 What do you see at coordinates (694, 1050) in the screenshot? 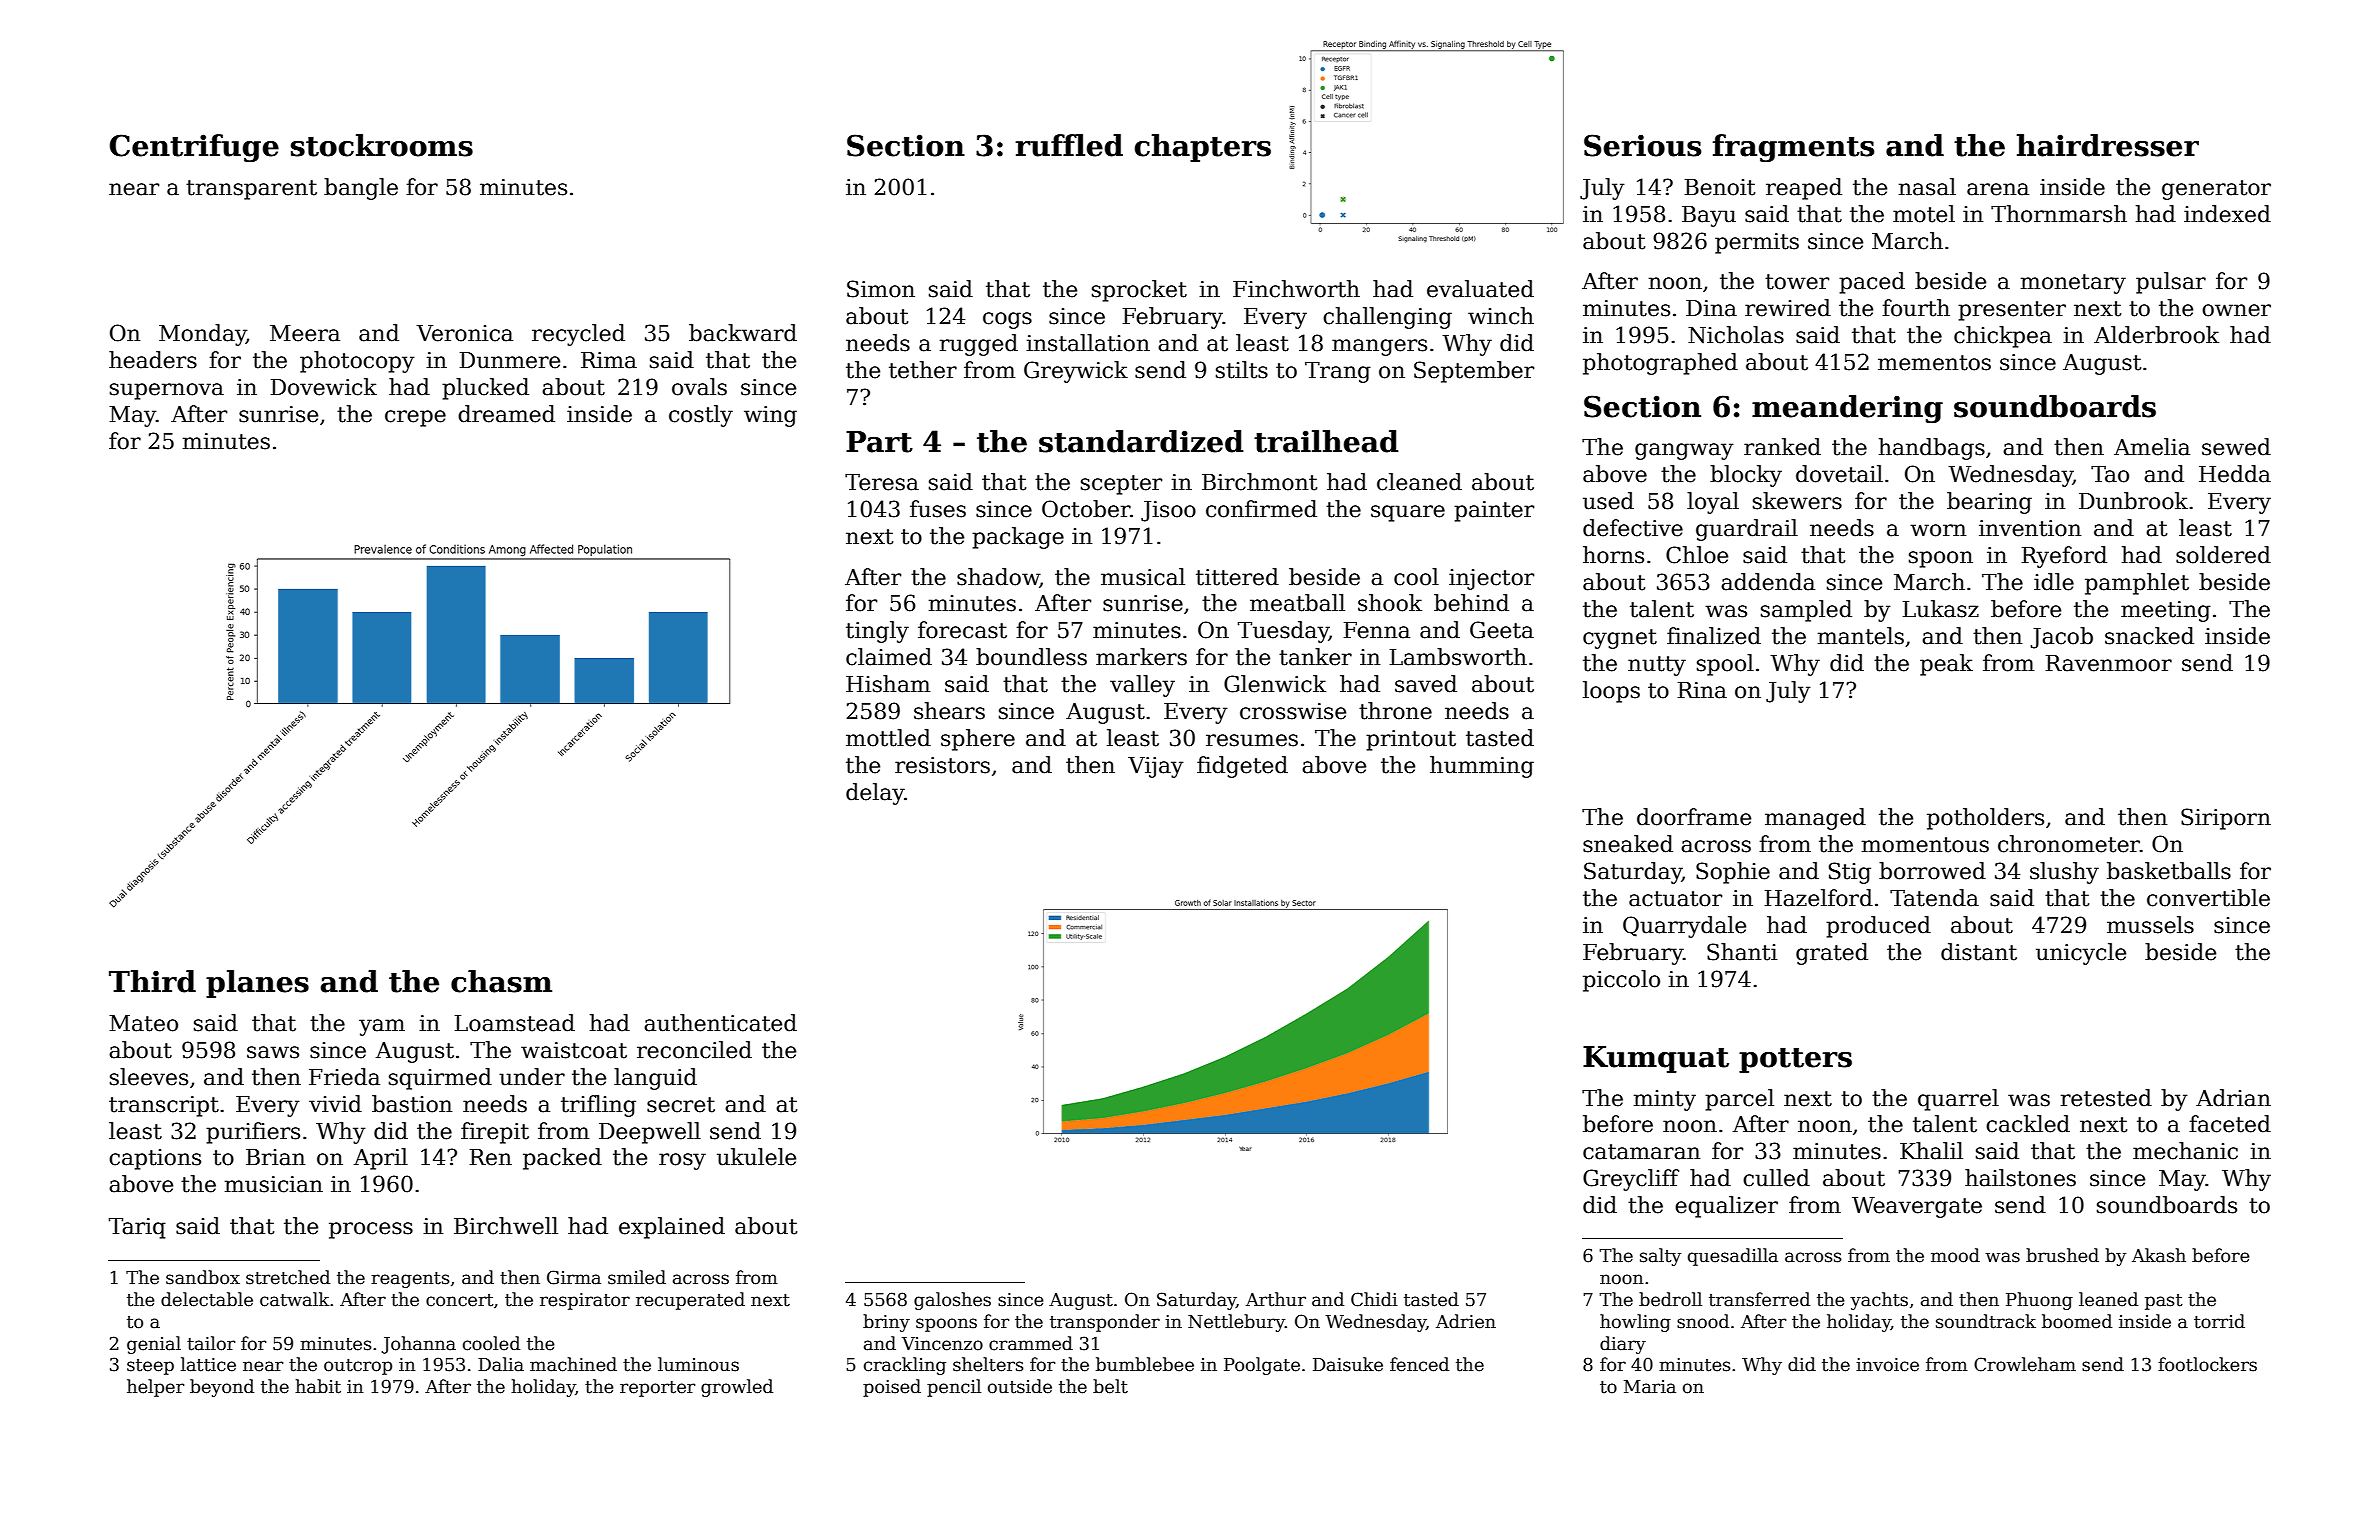
I see `reconciled` at bounding box center [694, 1050].
